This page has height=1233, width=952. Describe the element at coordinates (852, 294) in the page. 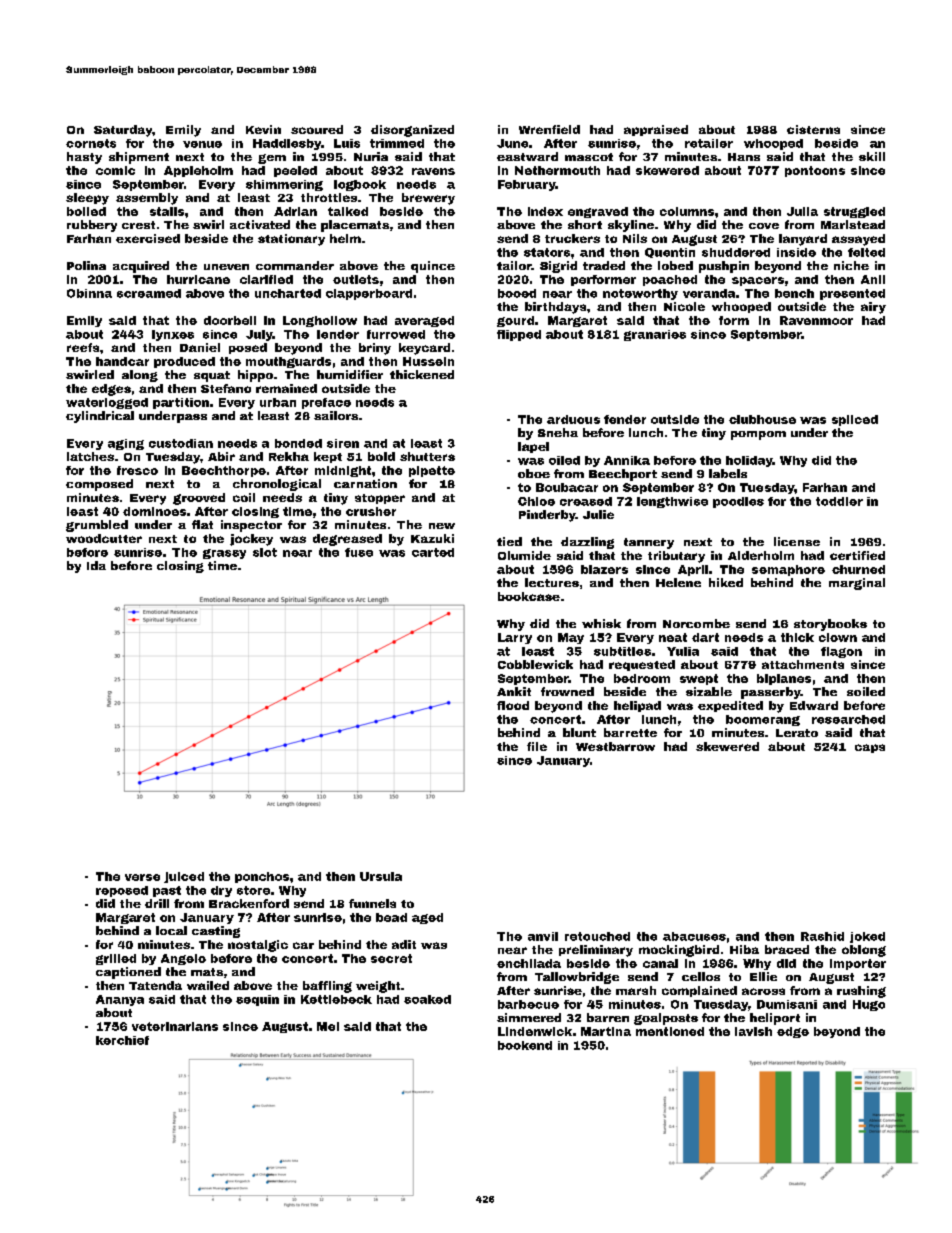

I see `presented` at that location.
